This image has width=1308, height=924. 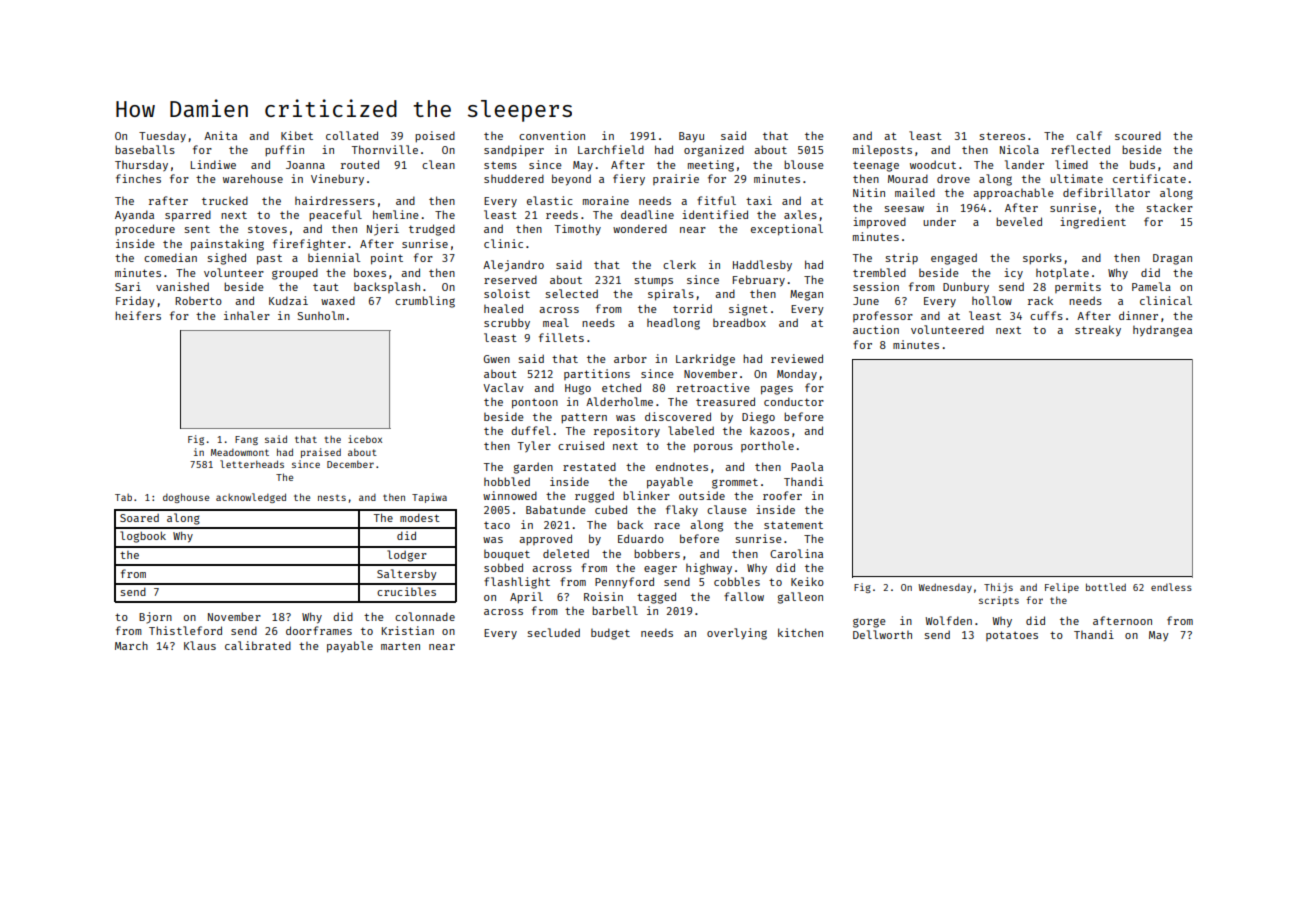 I want to click on deadline, so click(x=647, y=214).
